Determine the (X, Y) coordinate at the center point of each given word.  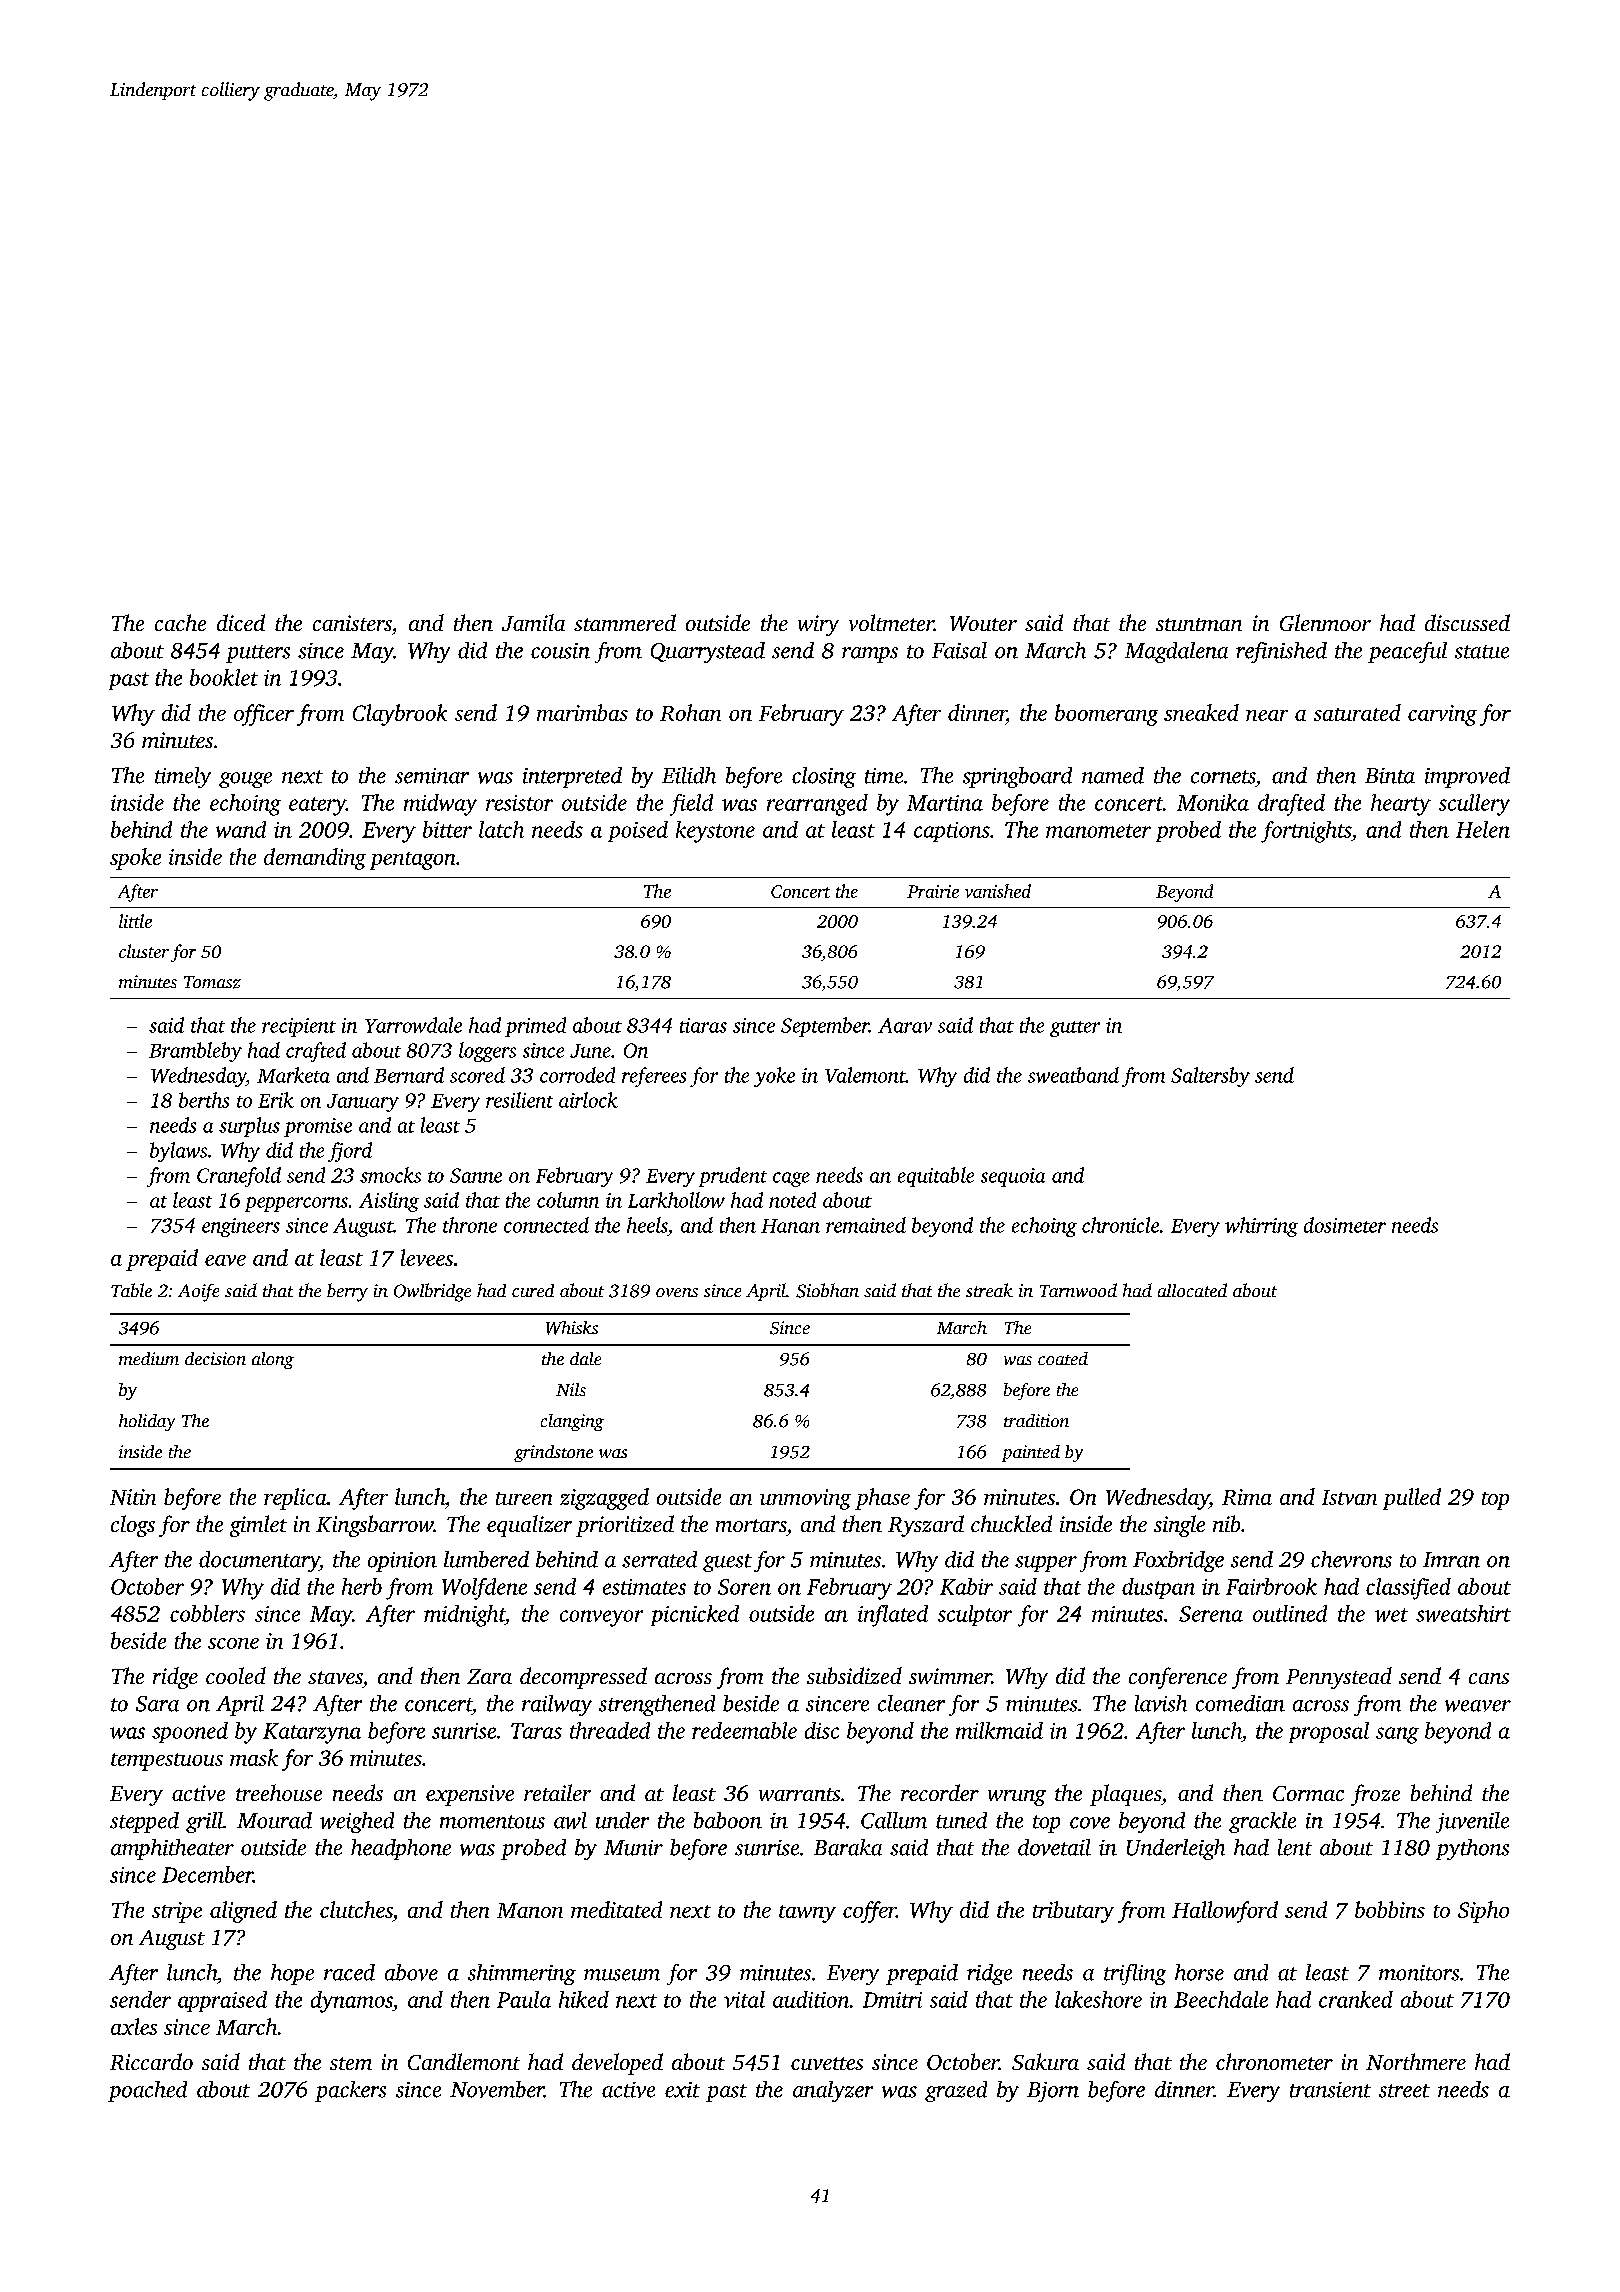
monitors (1419, 1973)
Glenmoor (1325, 622)
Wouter (983, 623)
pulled (1412, 1499)
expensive (470, 1795)
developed (617, 2064)
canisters (352, 623)
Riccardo (151, 2061)
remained (866, 1225)
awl (570, 1820)
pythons (1472, 1849)
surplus (249, 1127)
